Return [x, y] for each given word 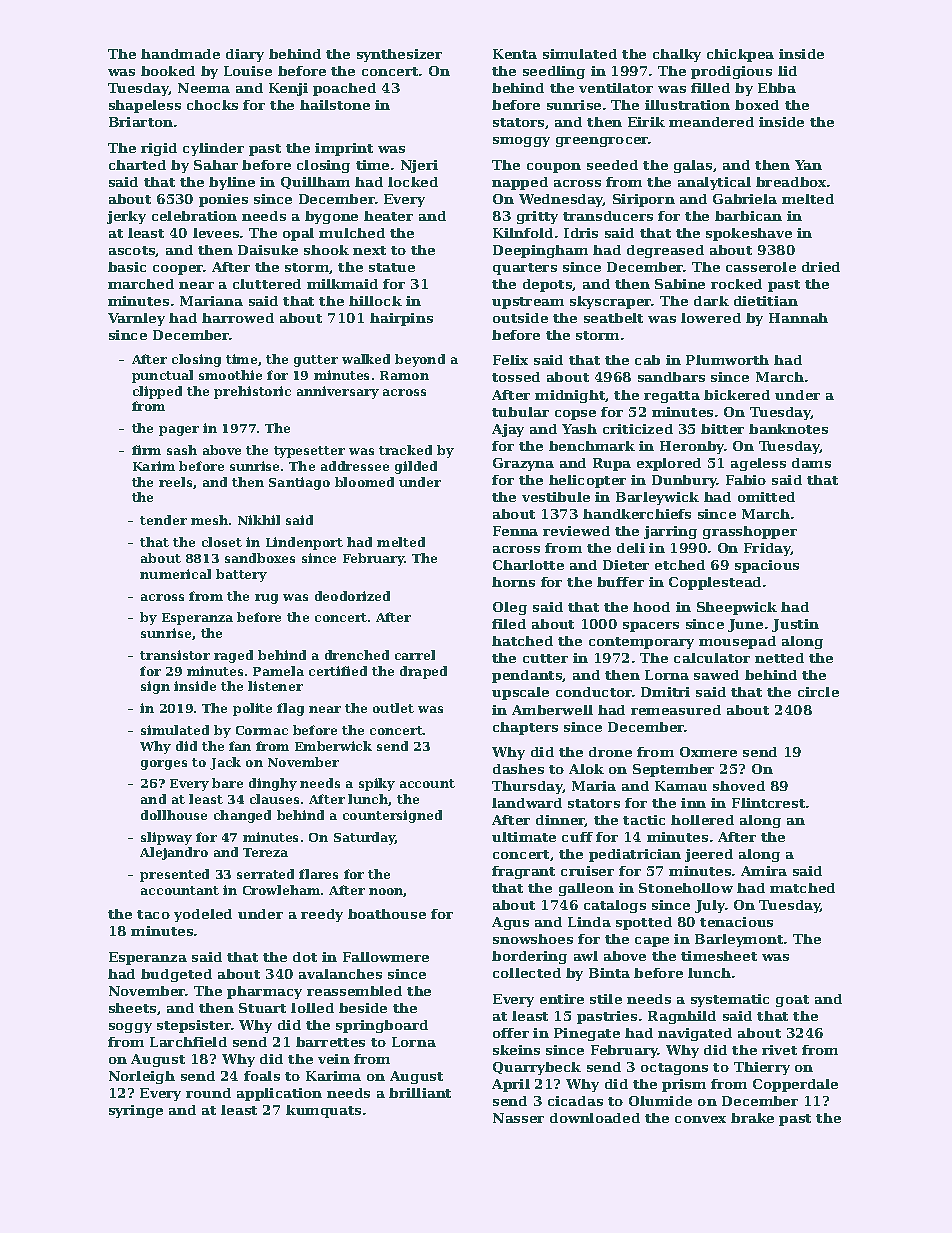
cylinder [213, 149]
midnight [570, 396]
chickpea [740, 55]
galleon [586, 889]
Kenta [515, 54]
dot [305, 957]
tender [163, 520]
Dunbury [684, 481]
